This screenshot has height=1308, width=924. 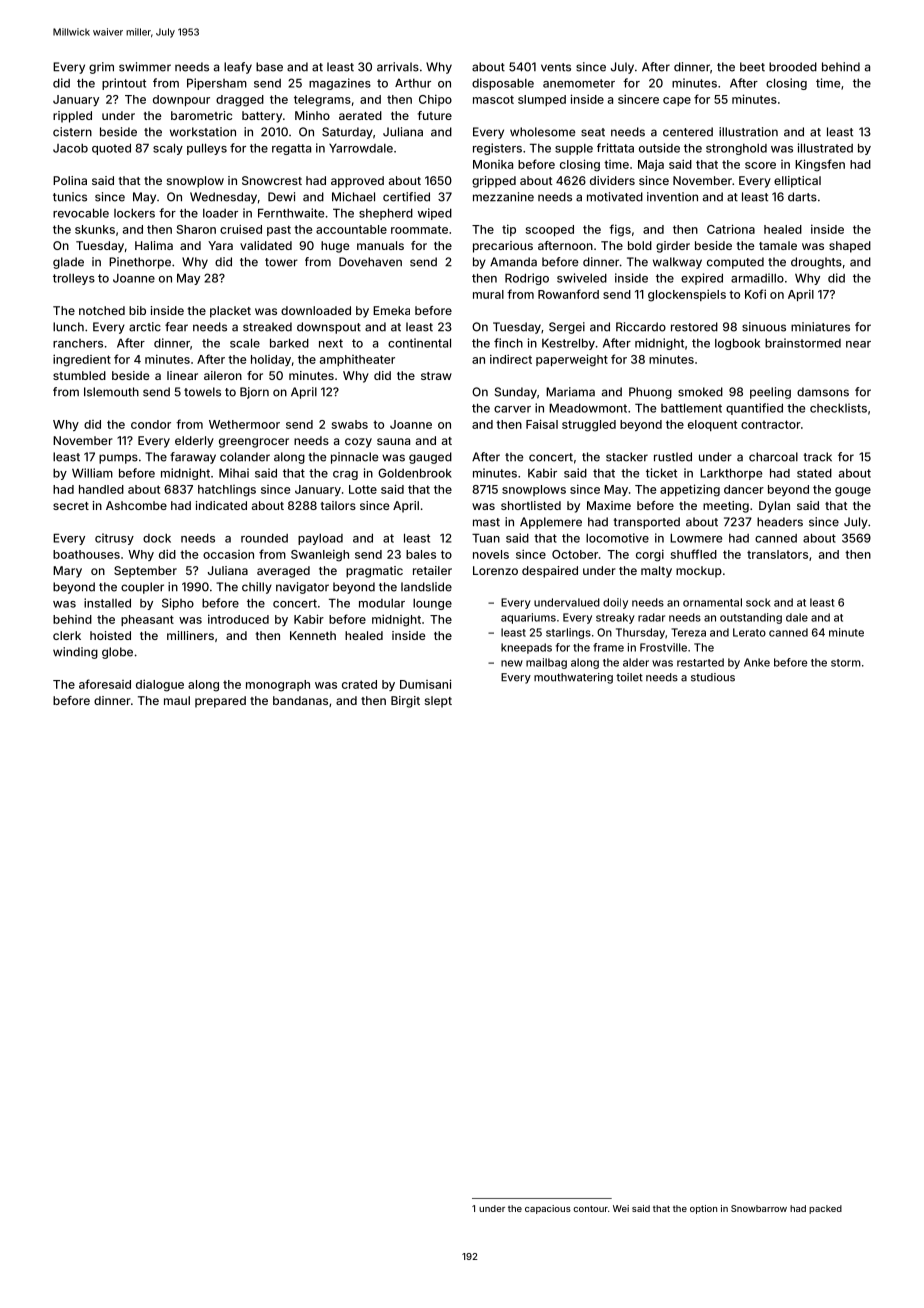 I want to click on prepared, so click(x=220, y=702).
